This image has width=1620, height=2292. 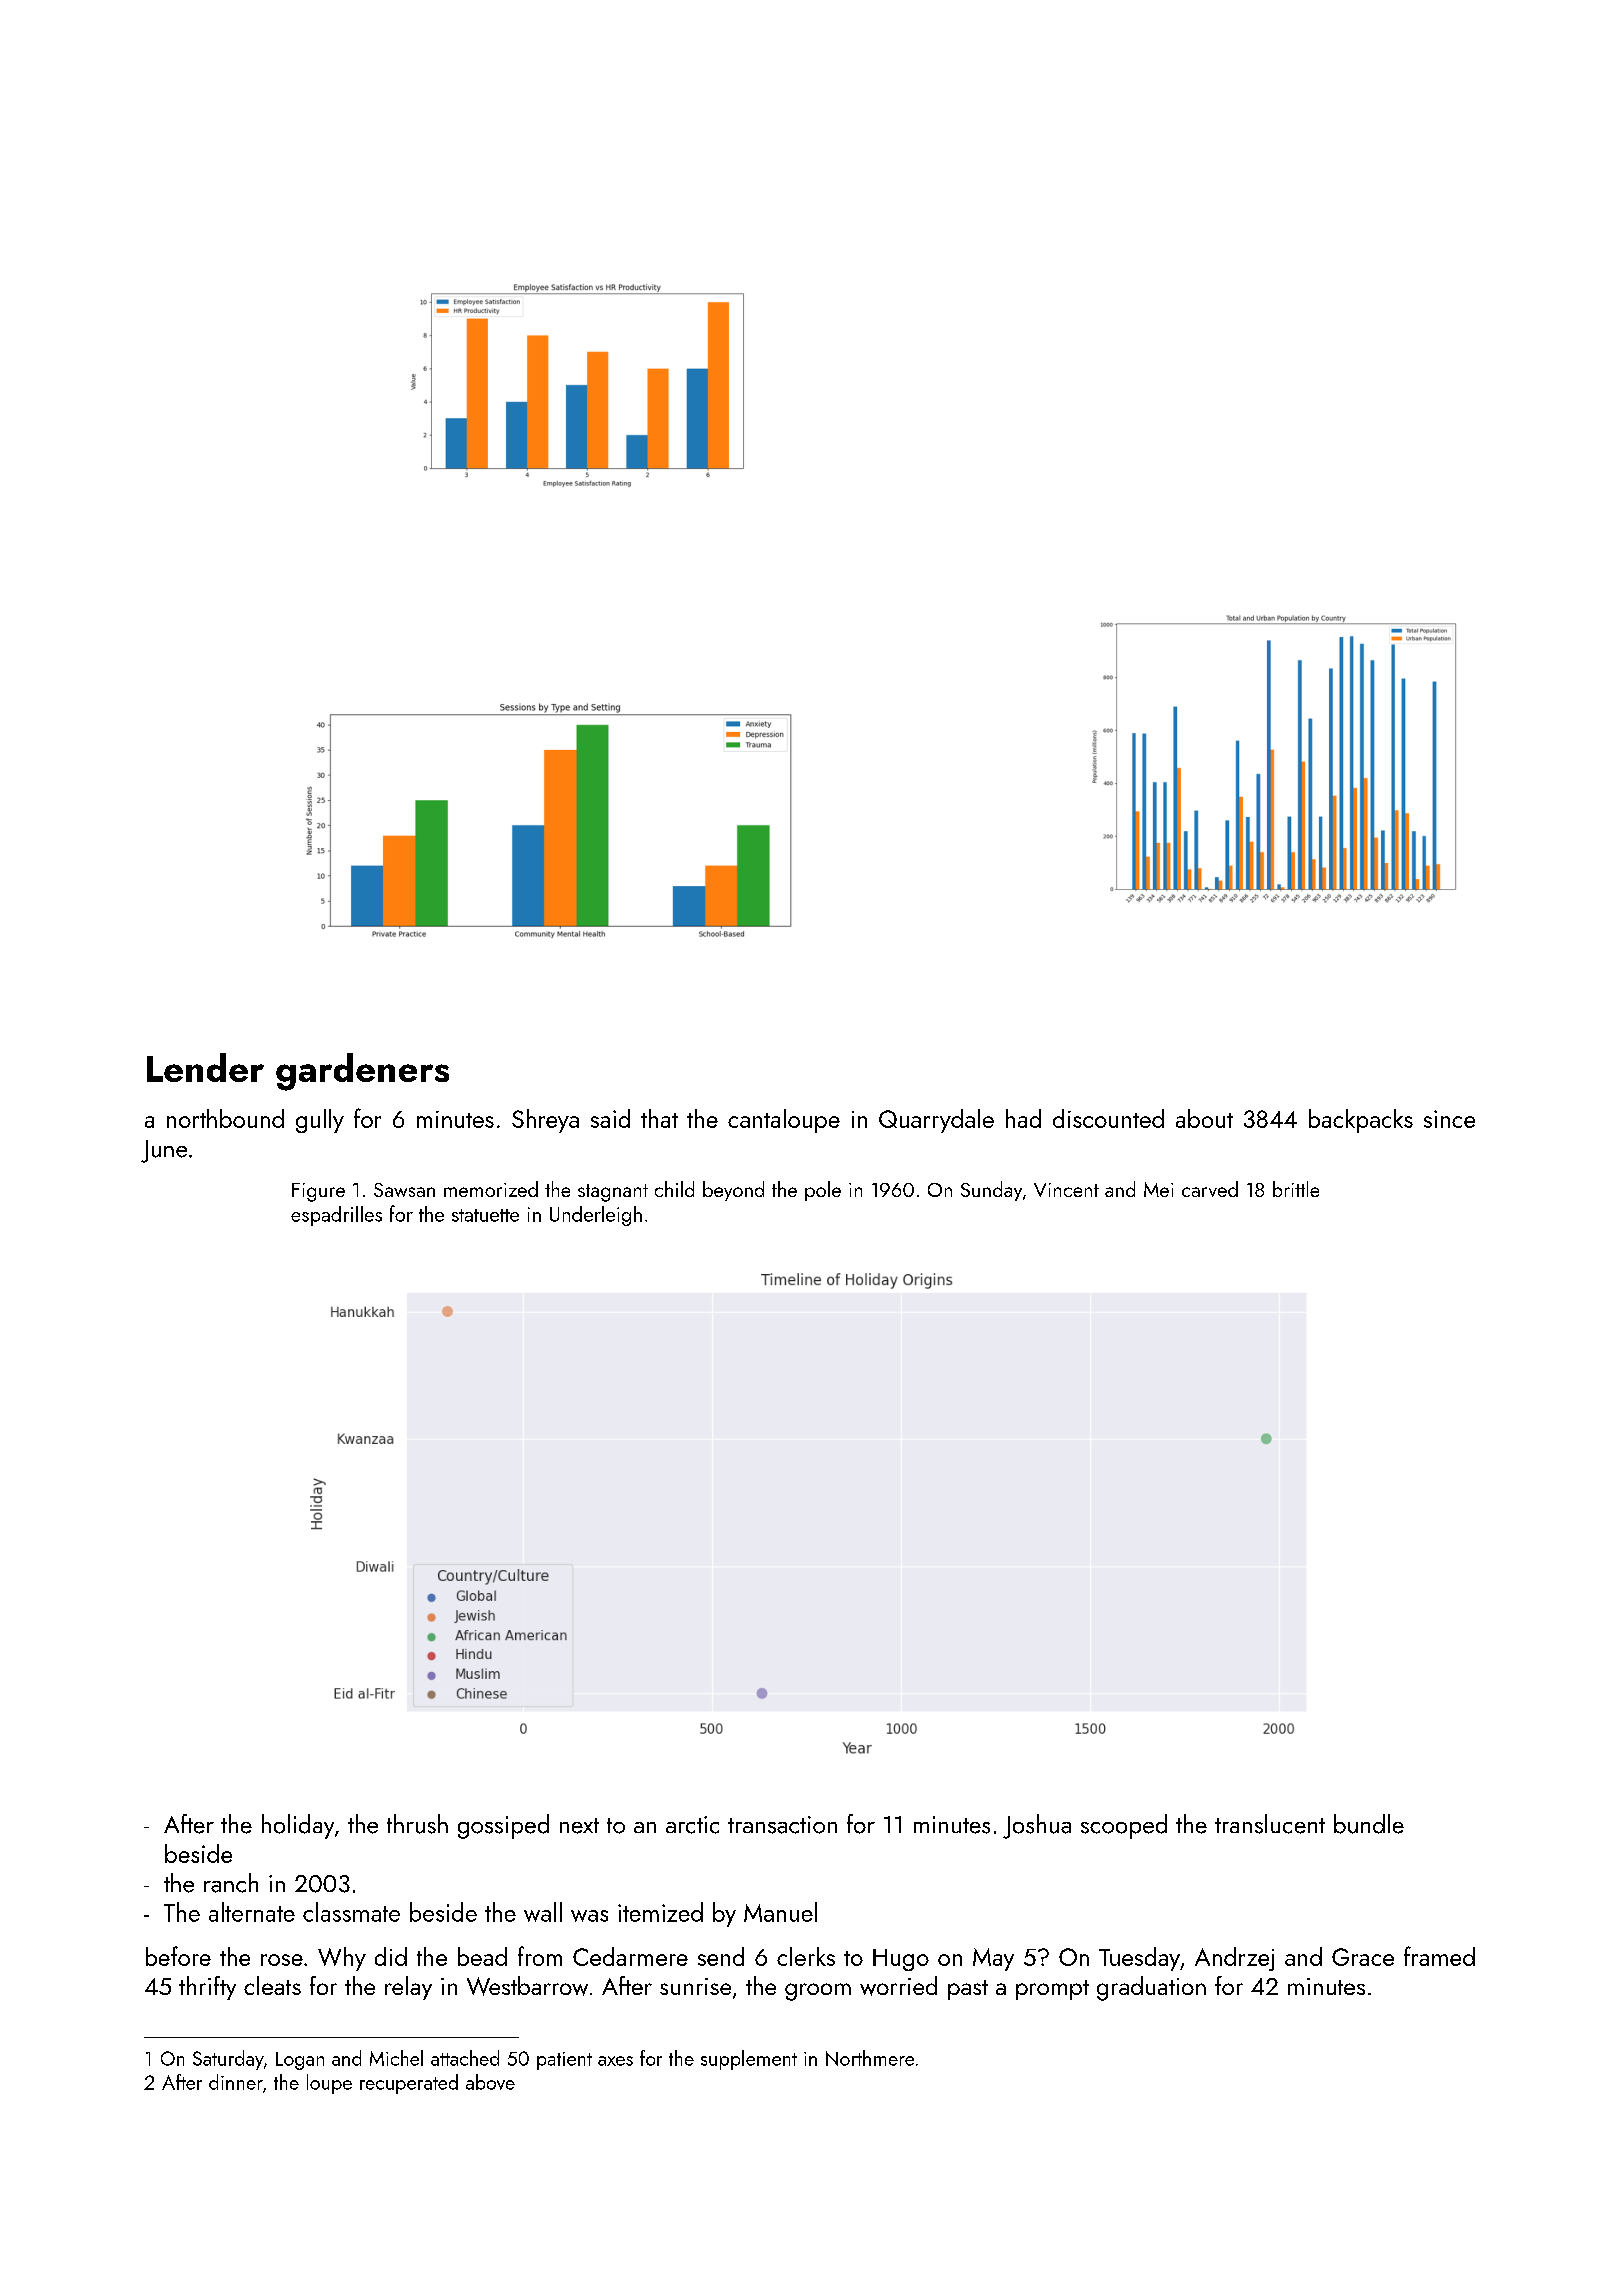 What do you see at coordinates (417, 1824) in the image?
I see `thrush` at bounding box center [417, 1824].
